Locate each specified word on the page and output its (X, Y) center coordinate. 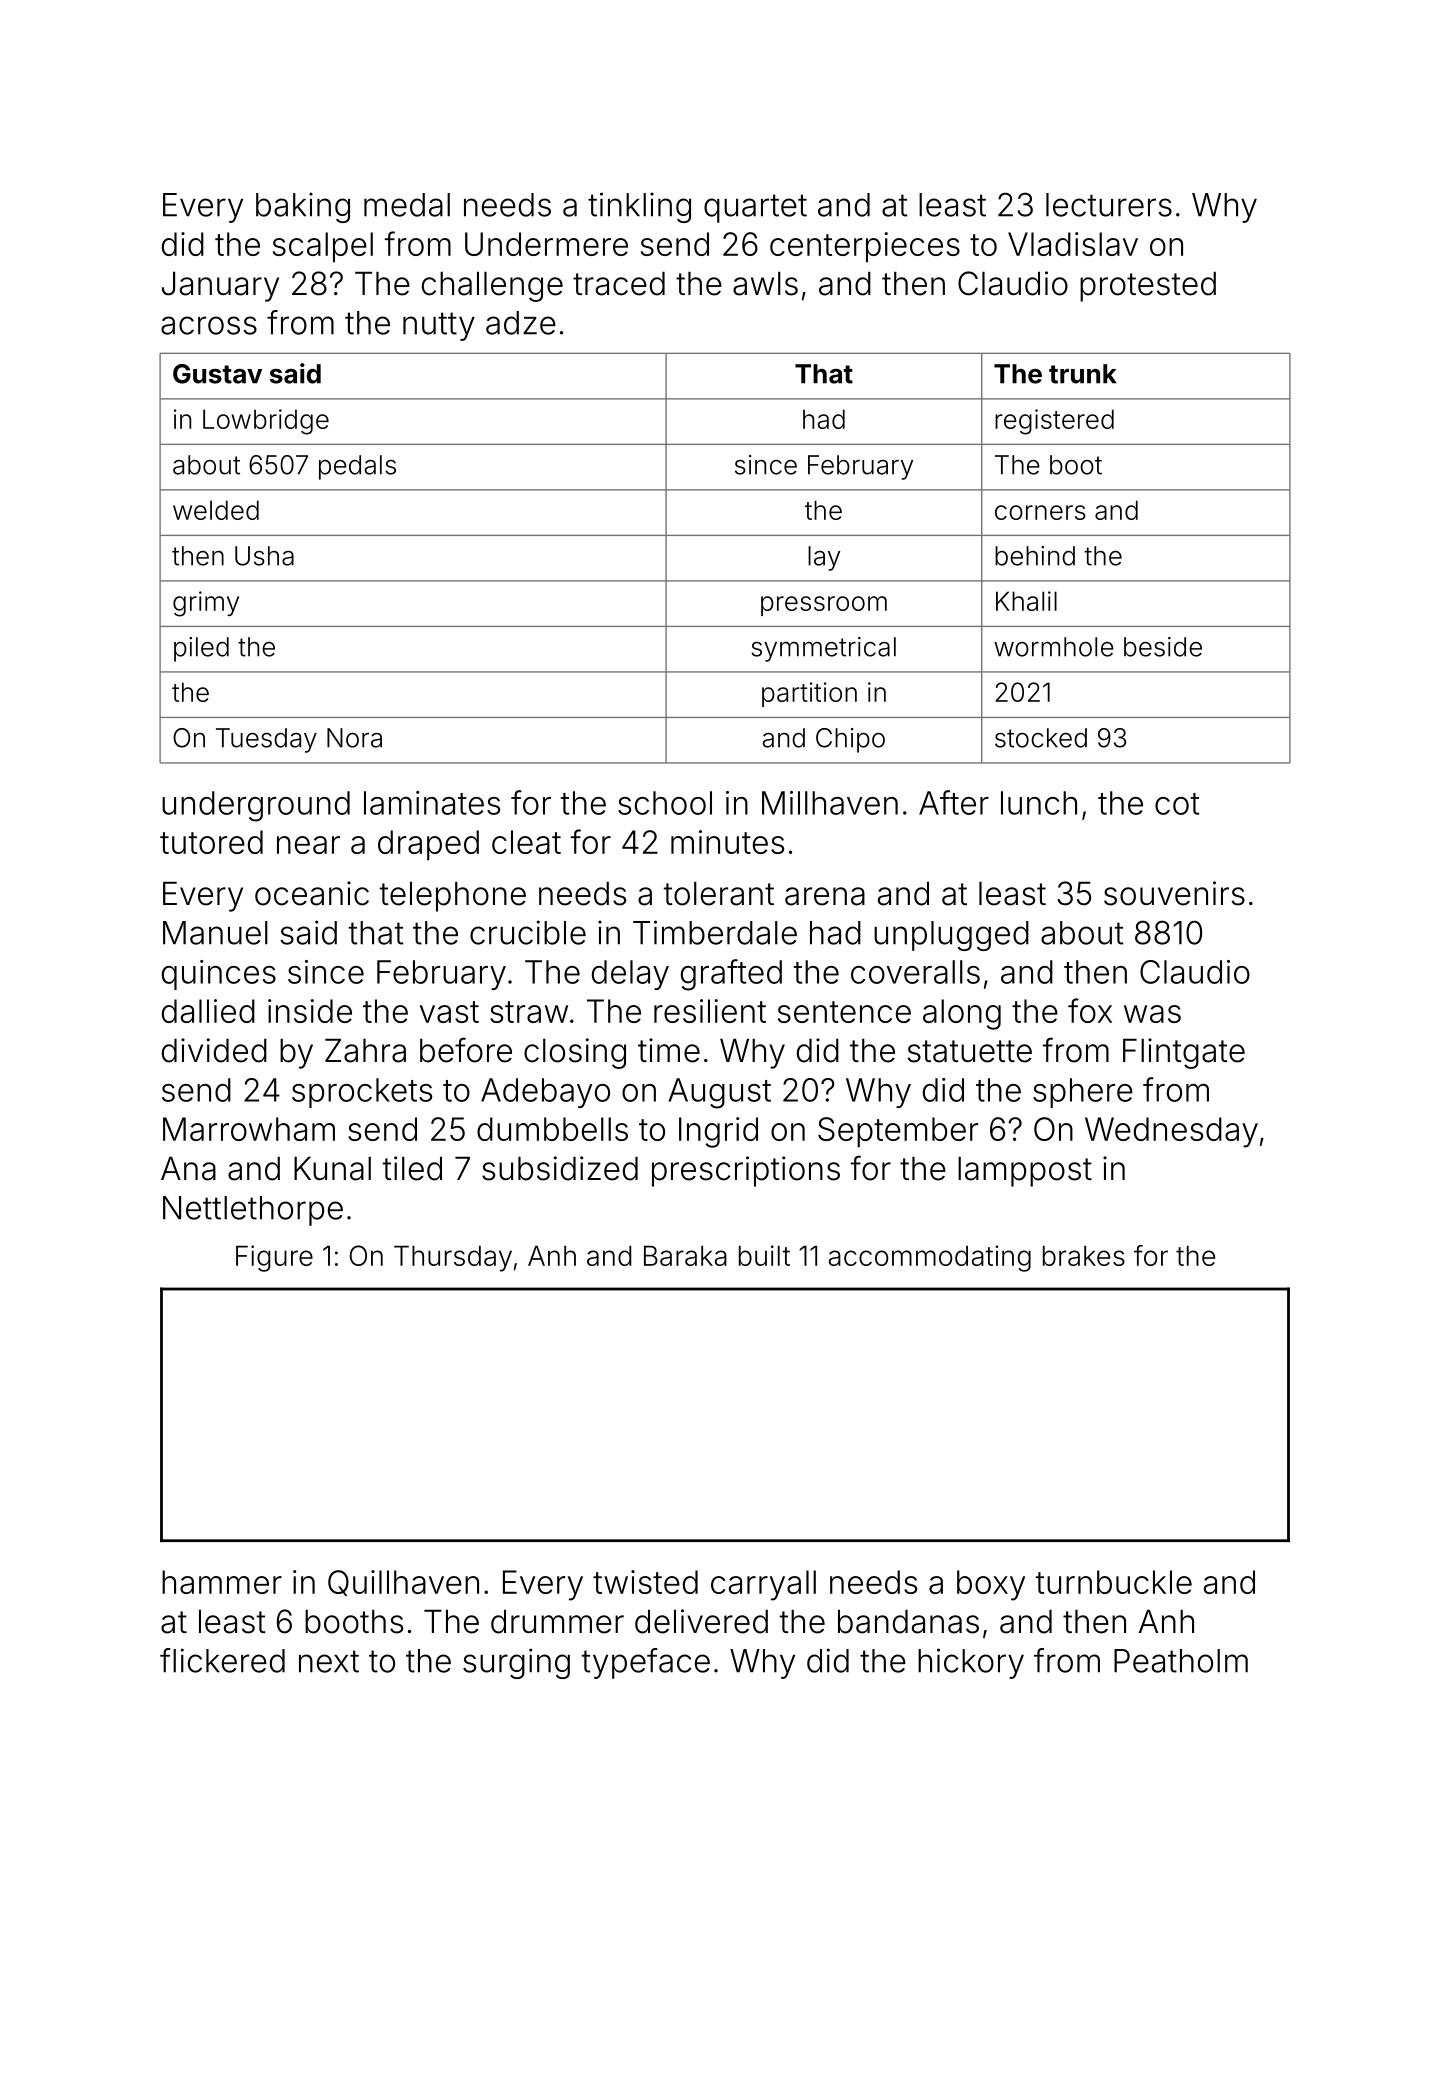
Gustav (217, 374)
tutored (211, 842)
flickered (222, 1660)
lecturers (1109, 205)
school (665, 803)
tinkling (639, 207)
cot (1177, 804)
